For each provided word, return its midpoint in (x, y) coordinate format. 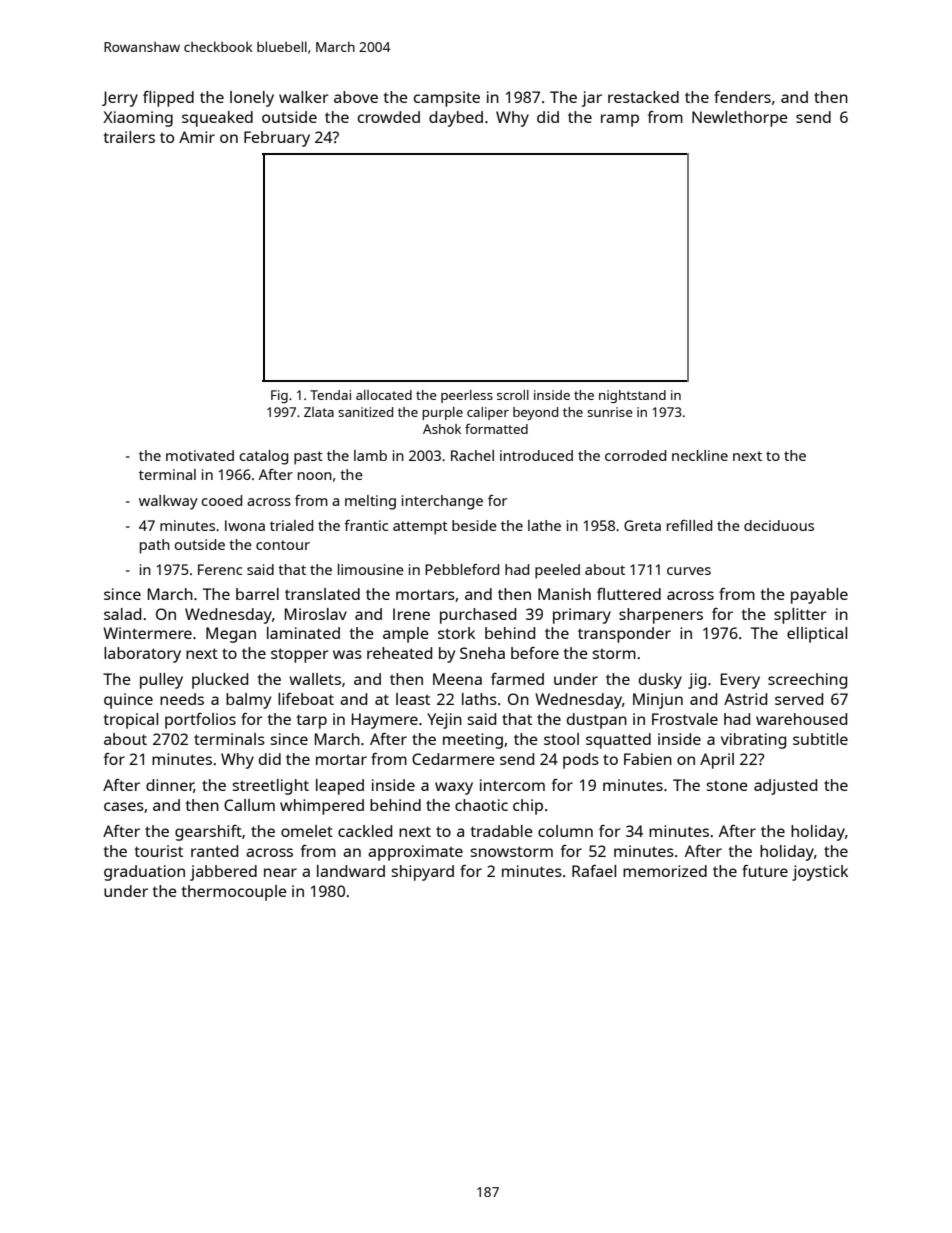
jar (592, 99)
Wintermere (147, 633)
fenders (742, 97)
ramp (620, 120)
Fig (279, 396)
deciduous (779, 525)
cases (124, 806)
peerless (467, 396)
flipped (168, 99)
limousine (371, 569)
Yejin (444, 721)
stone (727, 785)
